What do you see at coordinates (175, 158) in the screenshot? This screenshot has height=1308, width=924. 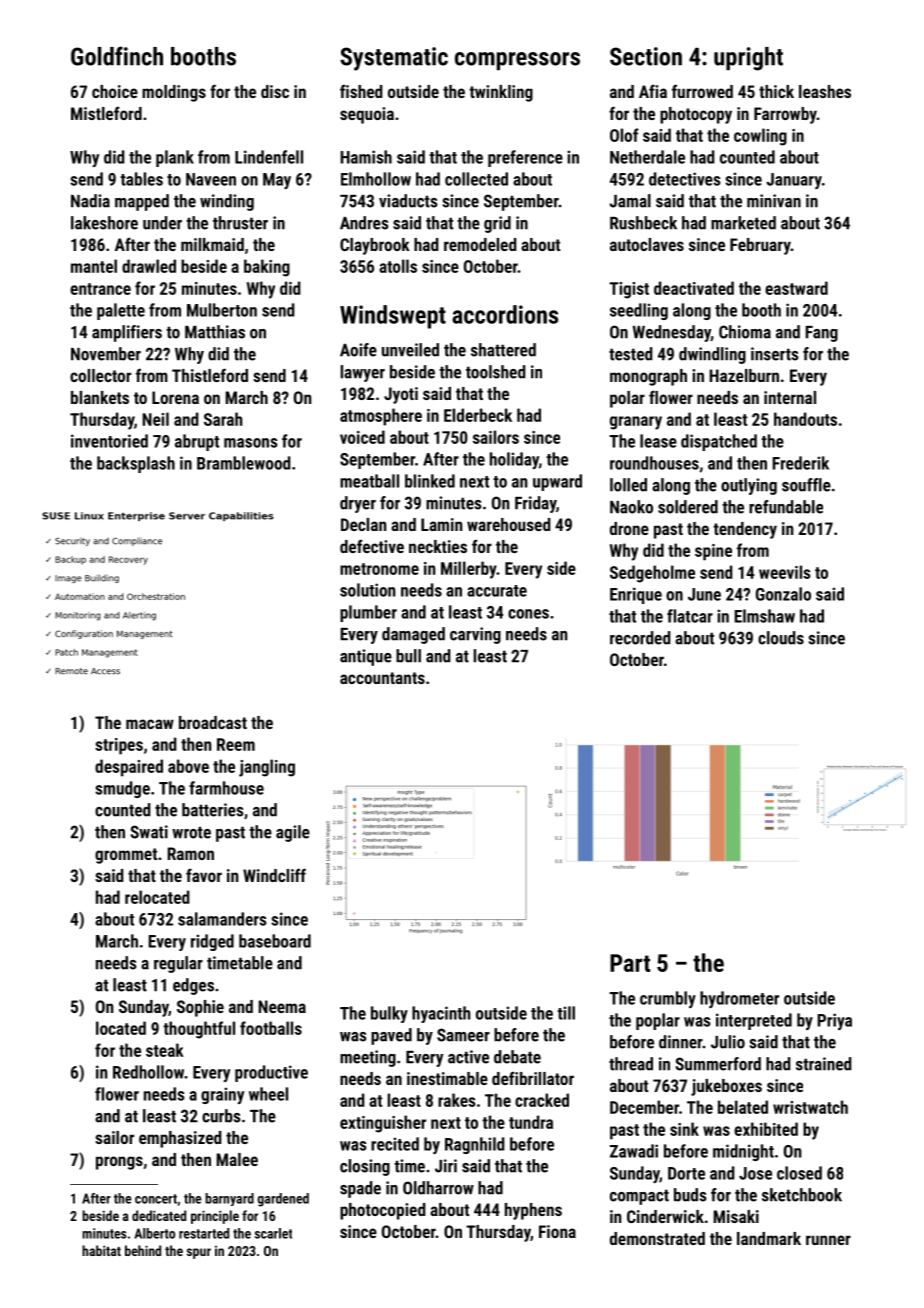 I see `plank` at bounding box center [175, 158].
